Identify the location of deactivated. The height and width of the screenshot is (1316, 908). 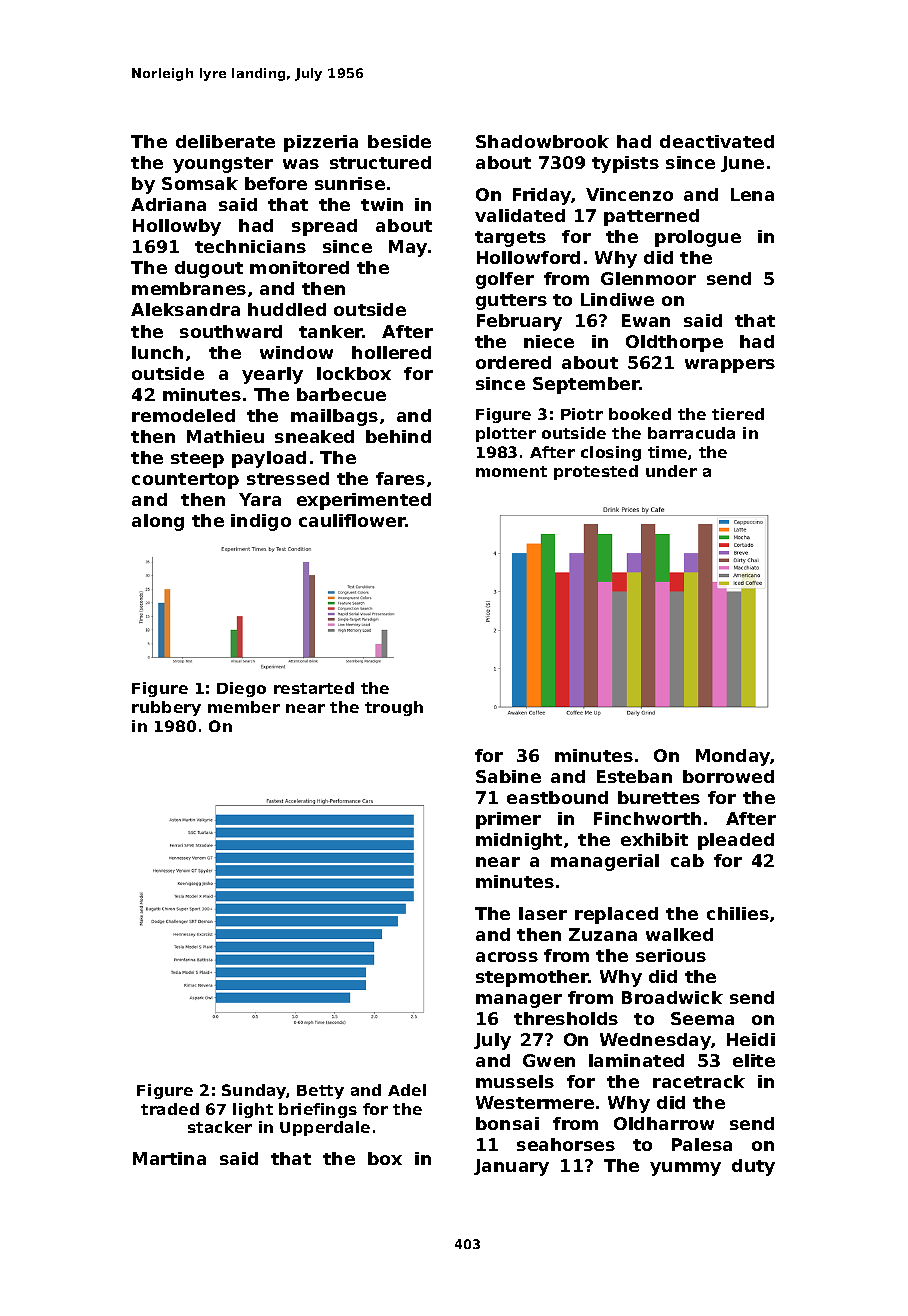
(717, 141).
